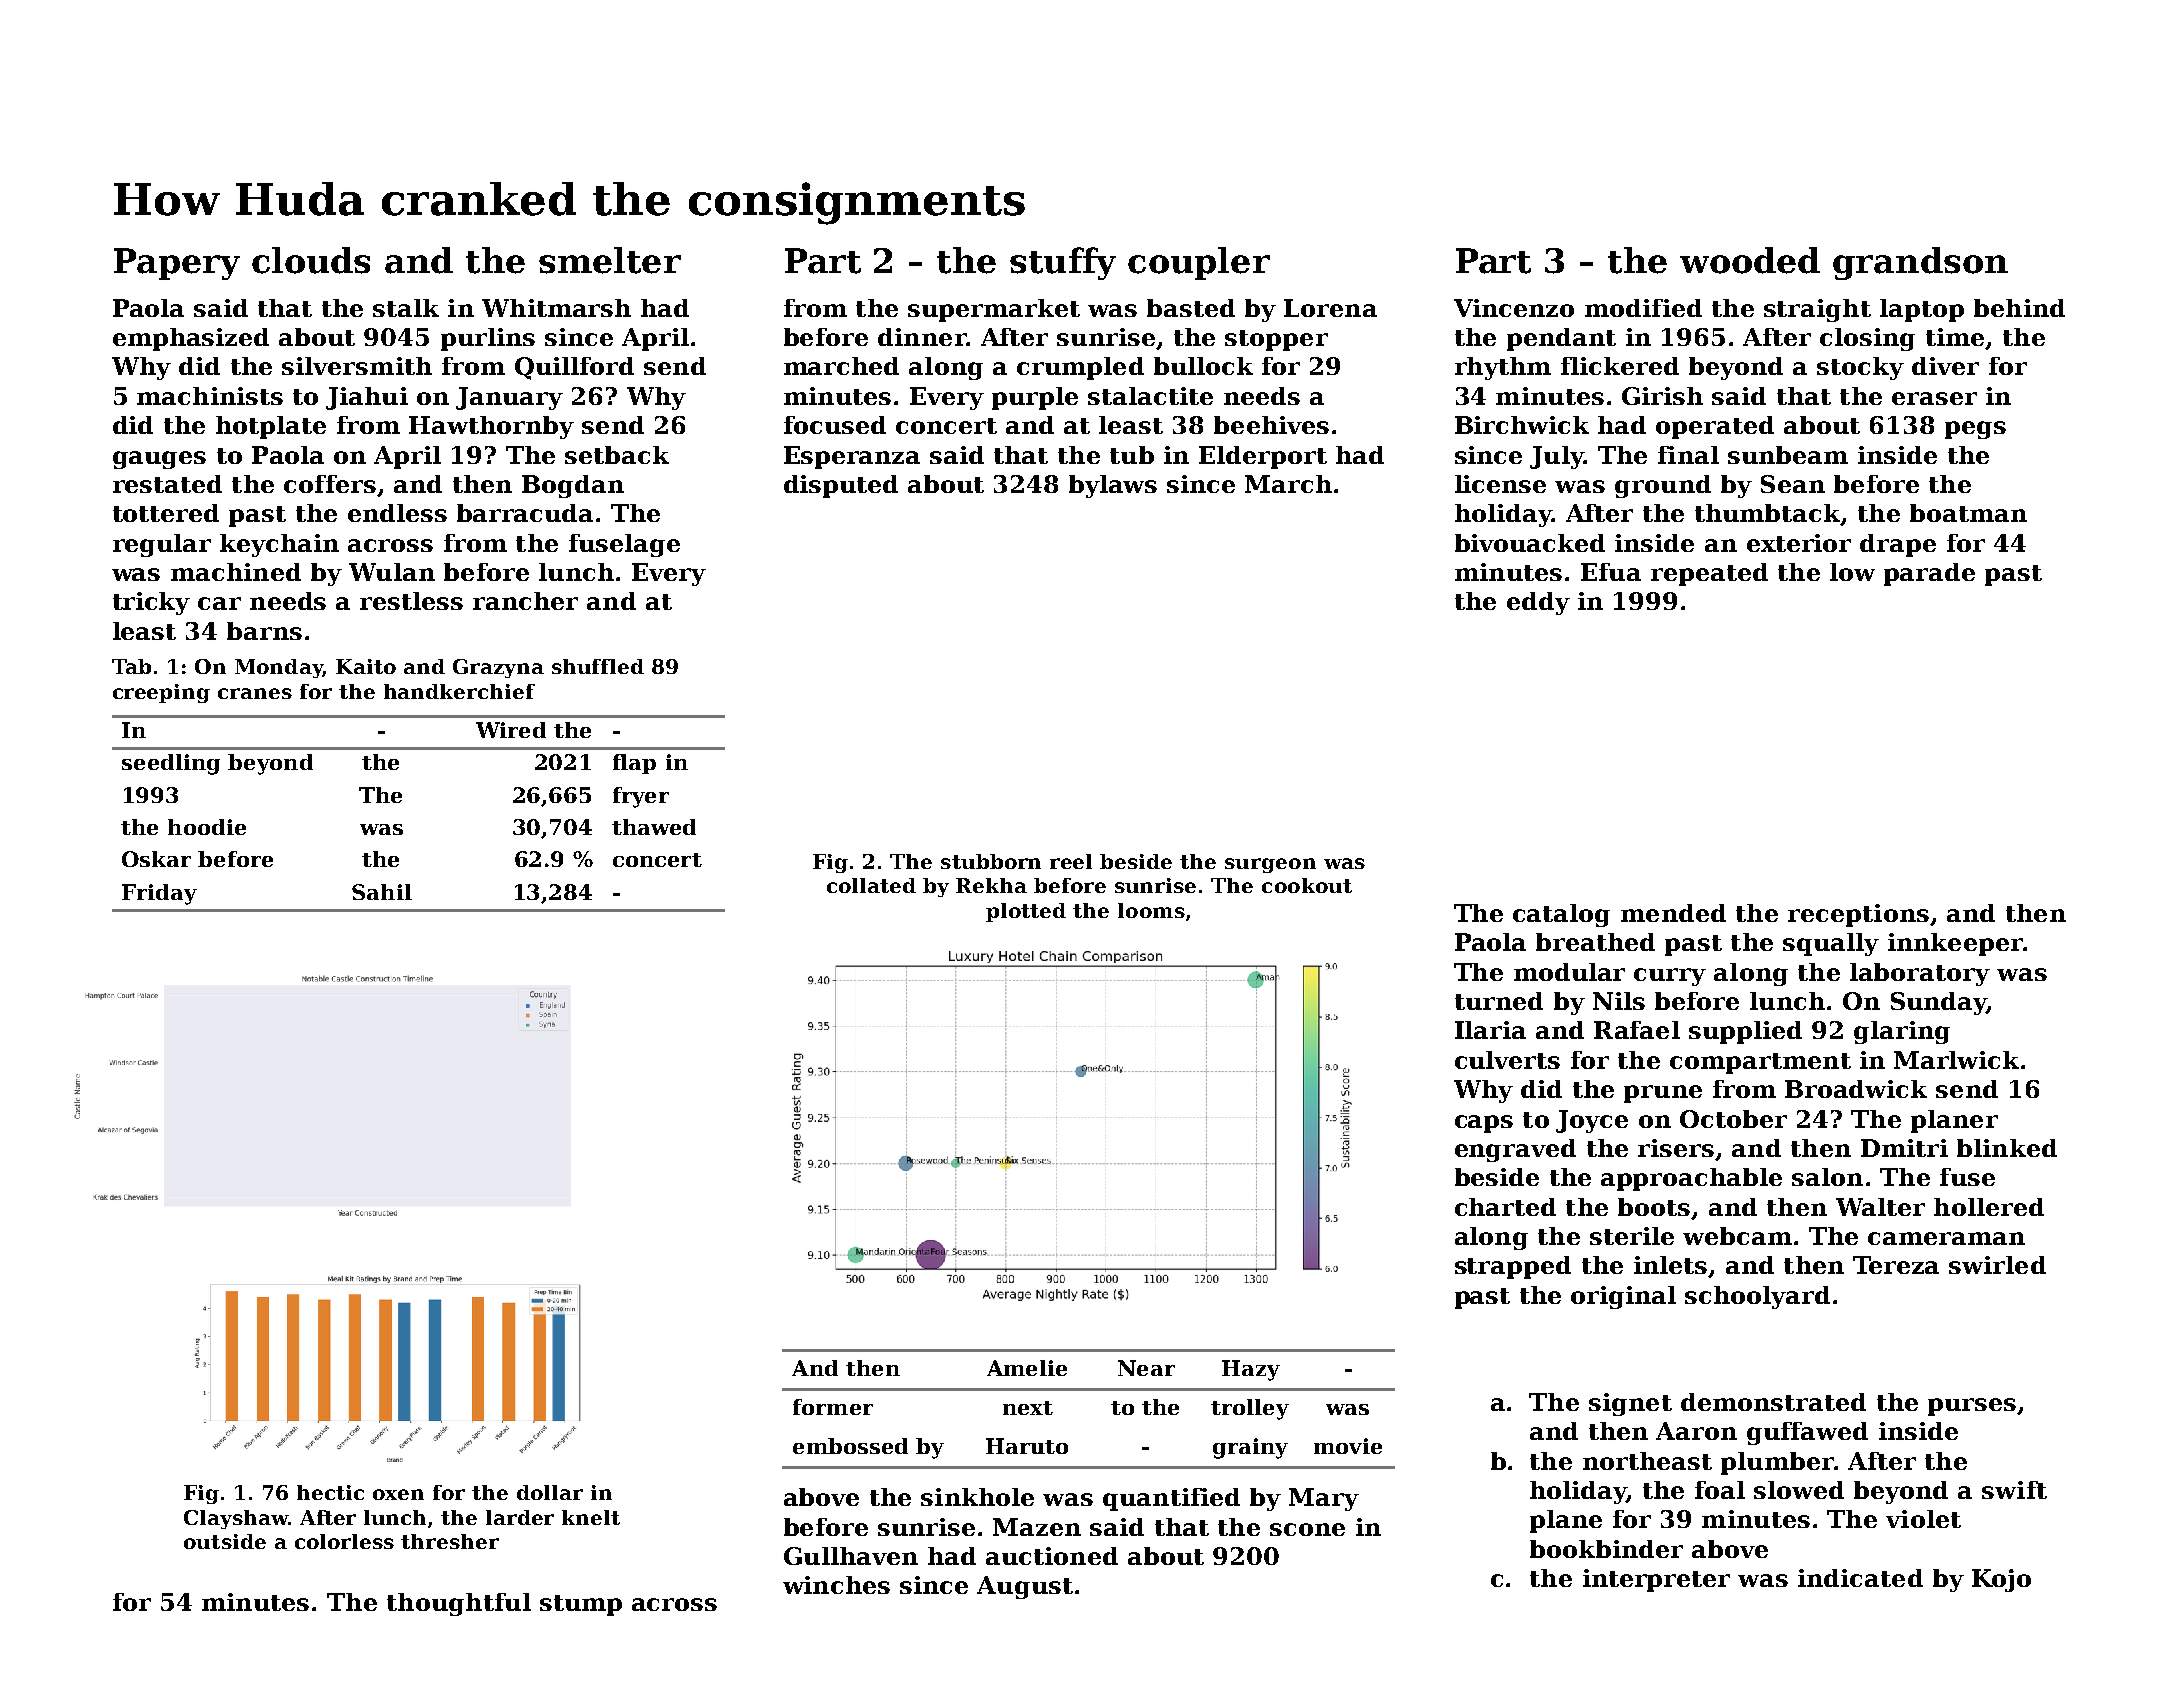 This screenshot has height=1683, width=2178. Describe the element at coordinates (1270, 865) in the screenshot. I see `surgeon` at that location.
